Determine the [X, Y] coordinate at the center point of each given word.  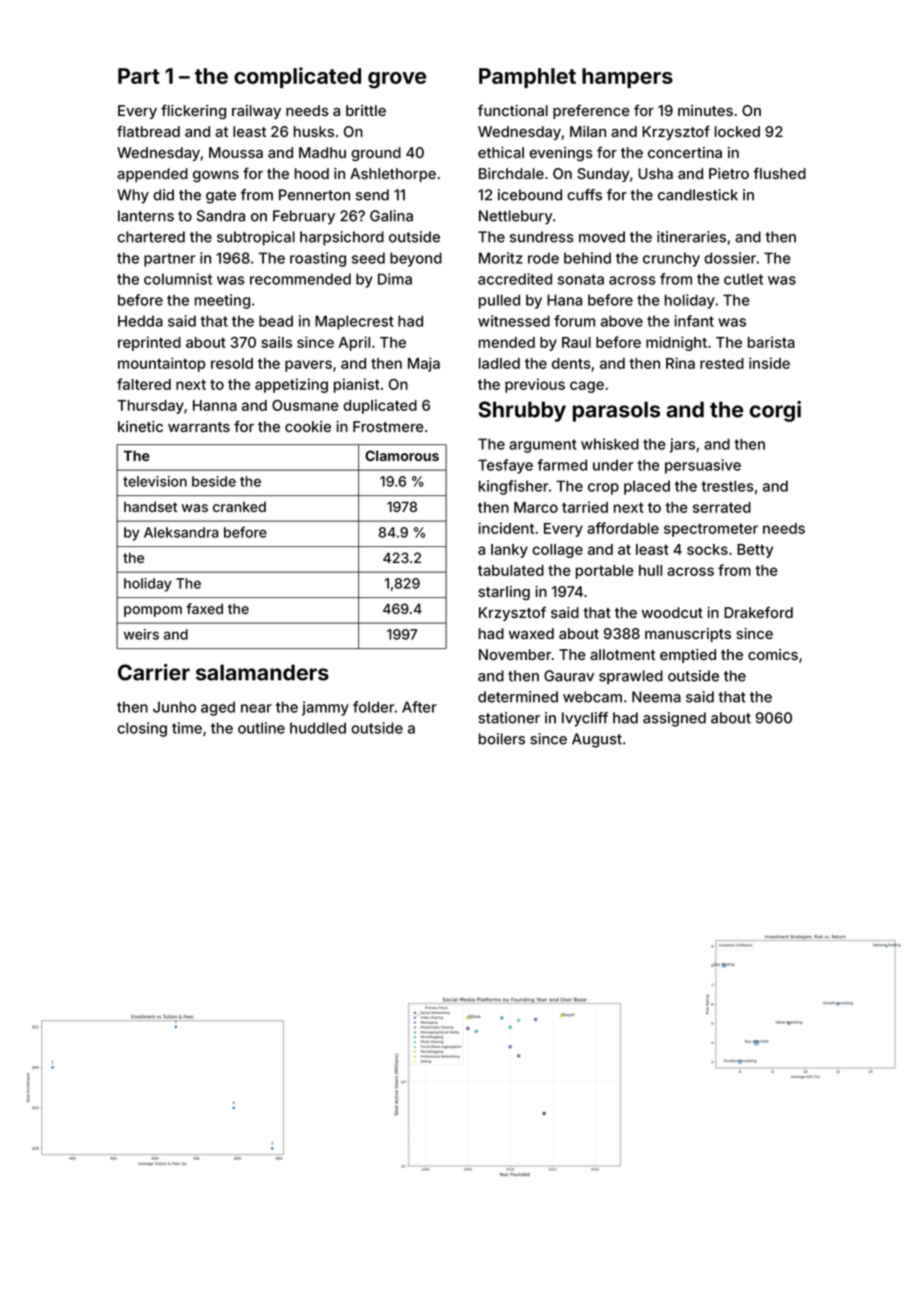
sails [276, 342]
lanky [509, 551]
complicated [297, 77]
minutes [705, 110]
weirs [141, 634]
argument [543, 446]
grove [397, 80]
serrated [722, 507]
